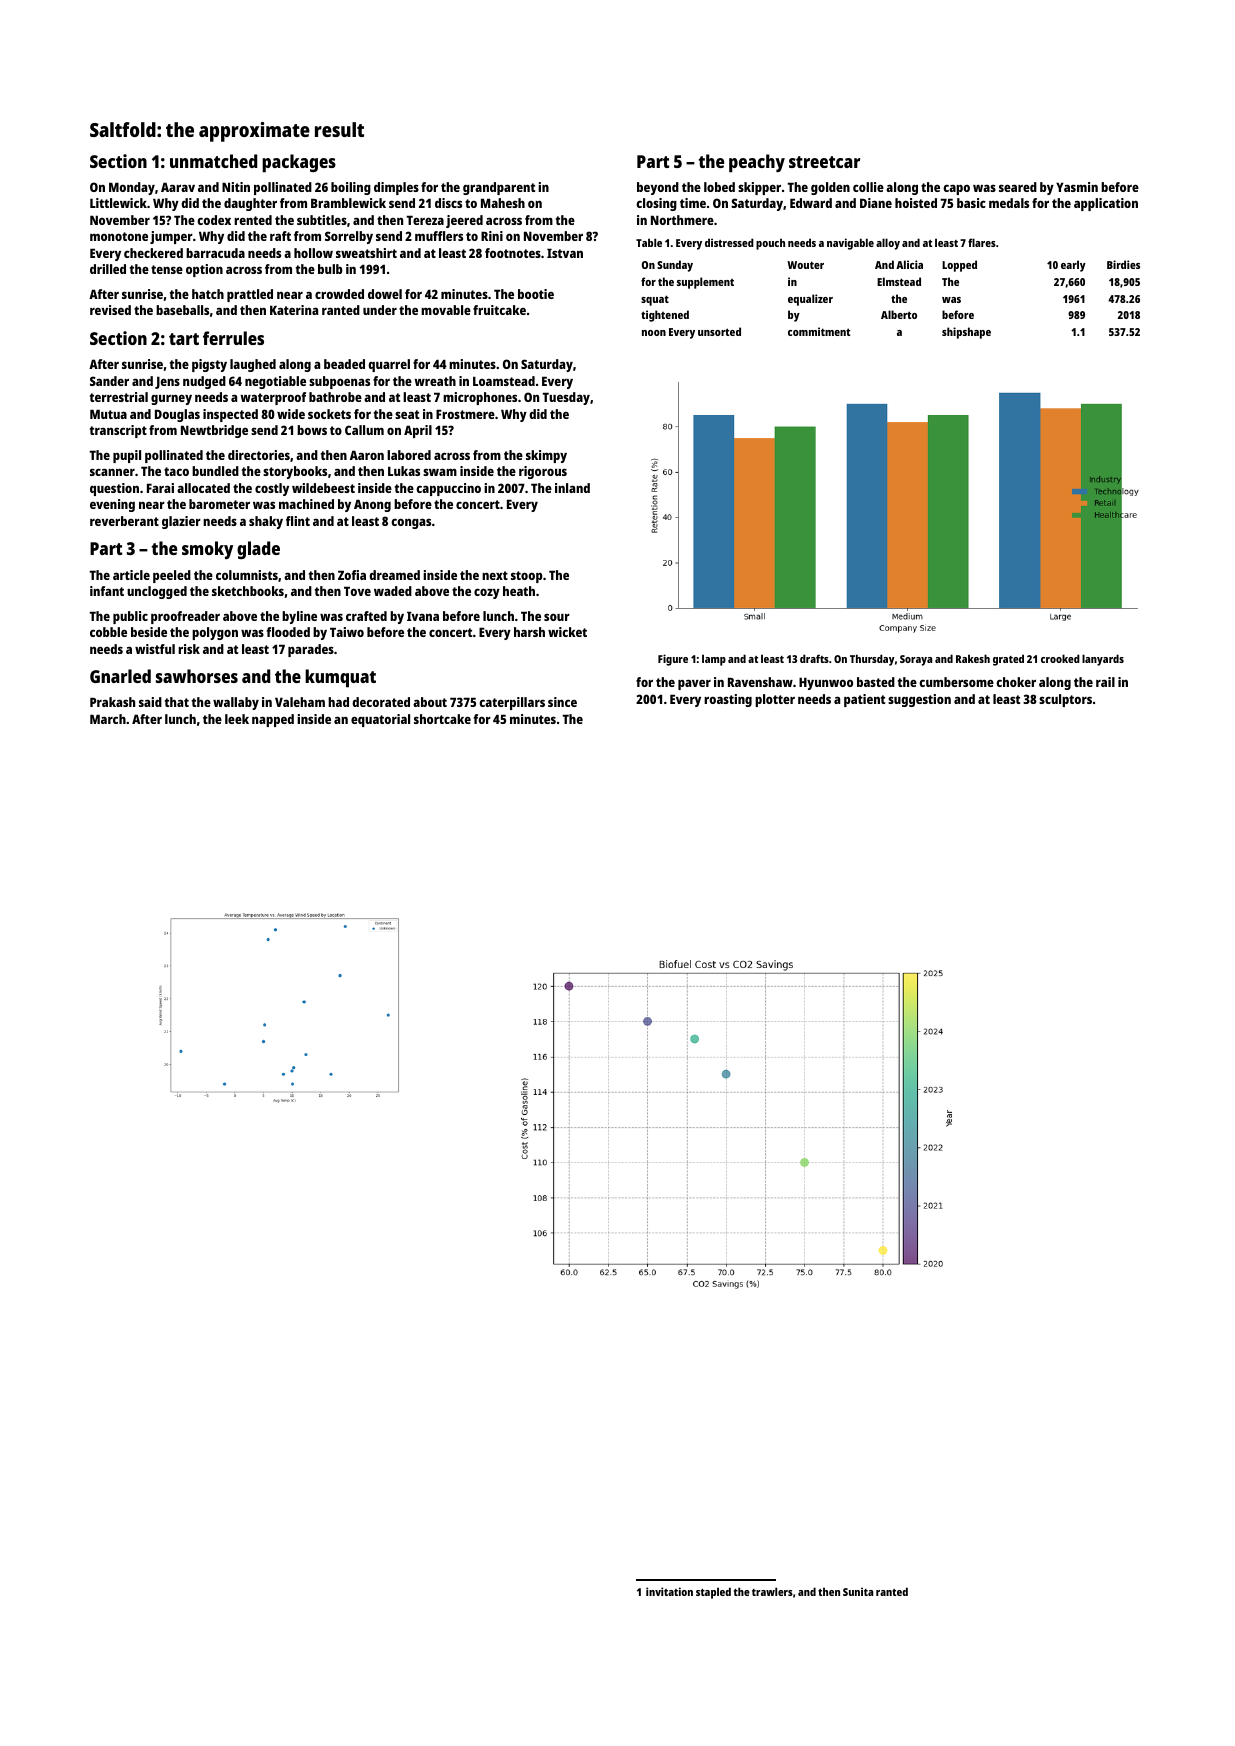  Describe the element at coordinates (237, 719) in the screenshot. I see `leek` at that location.
